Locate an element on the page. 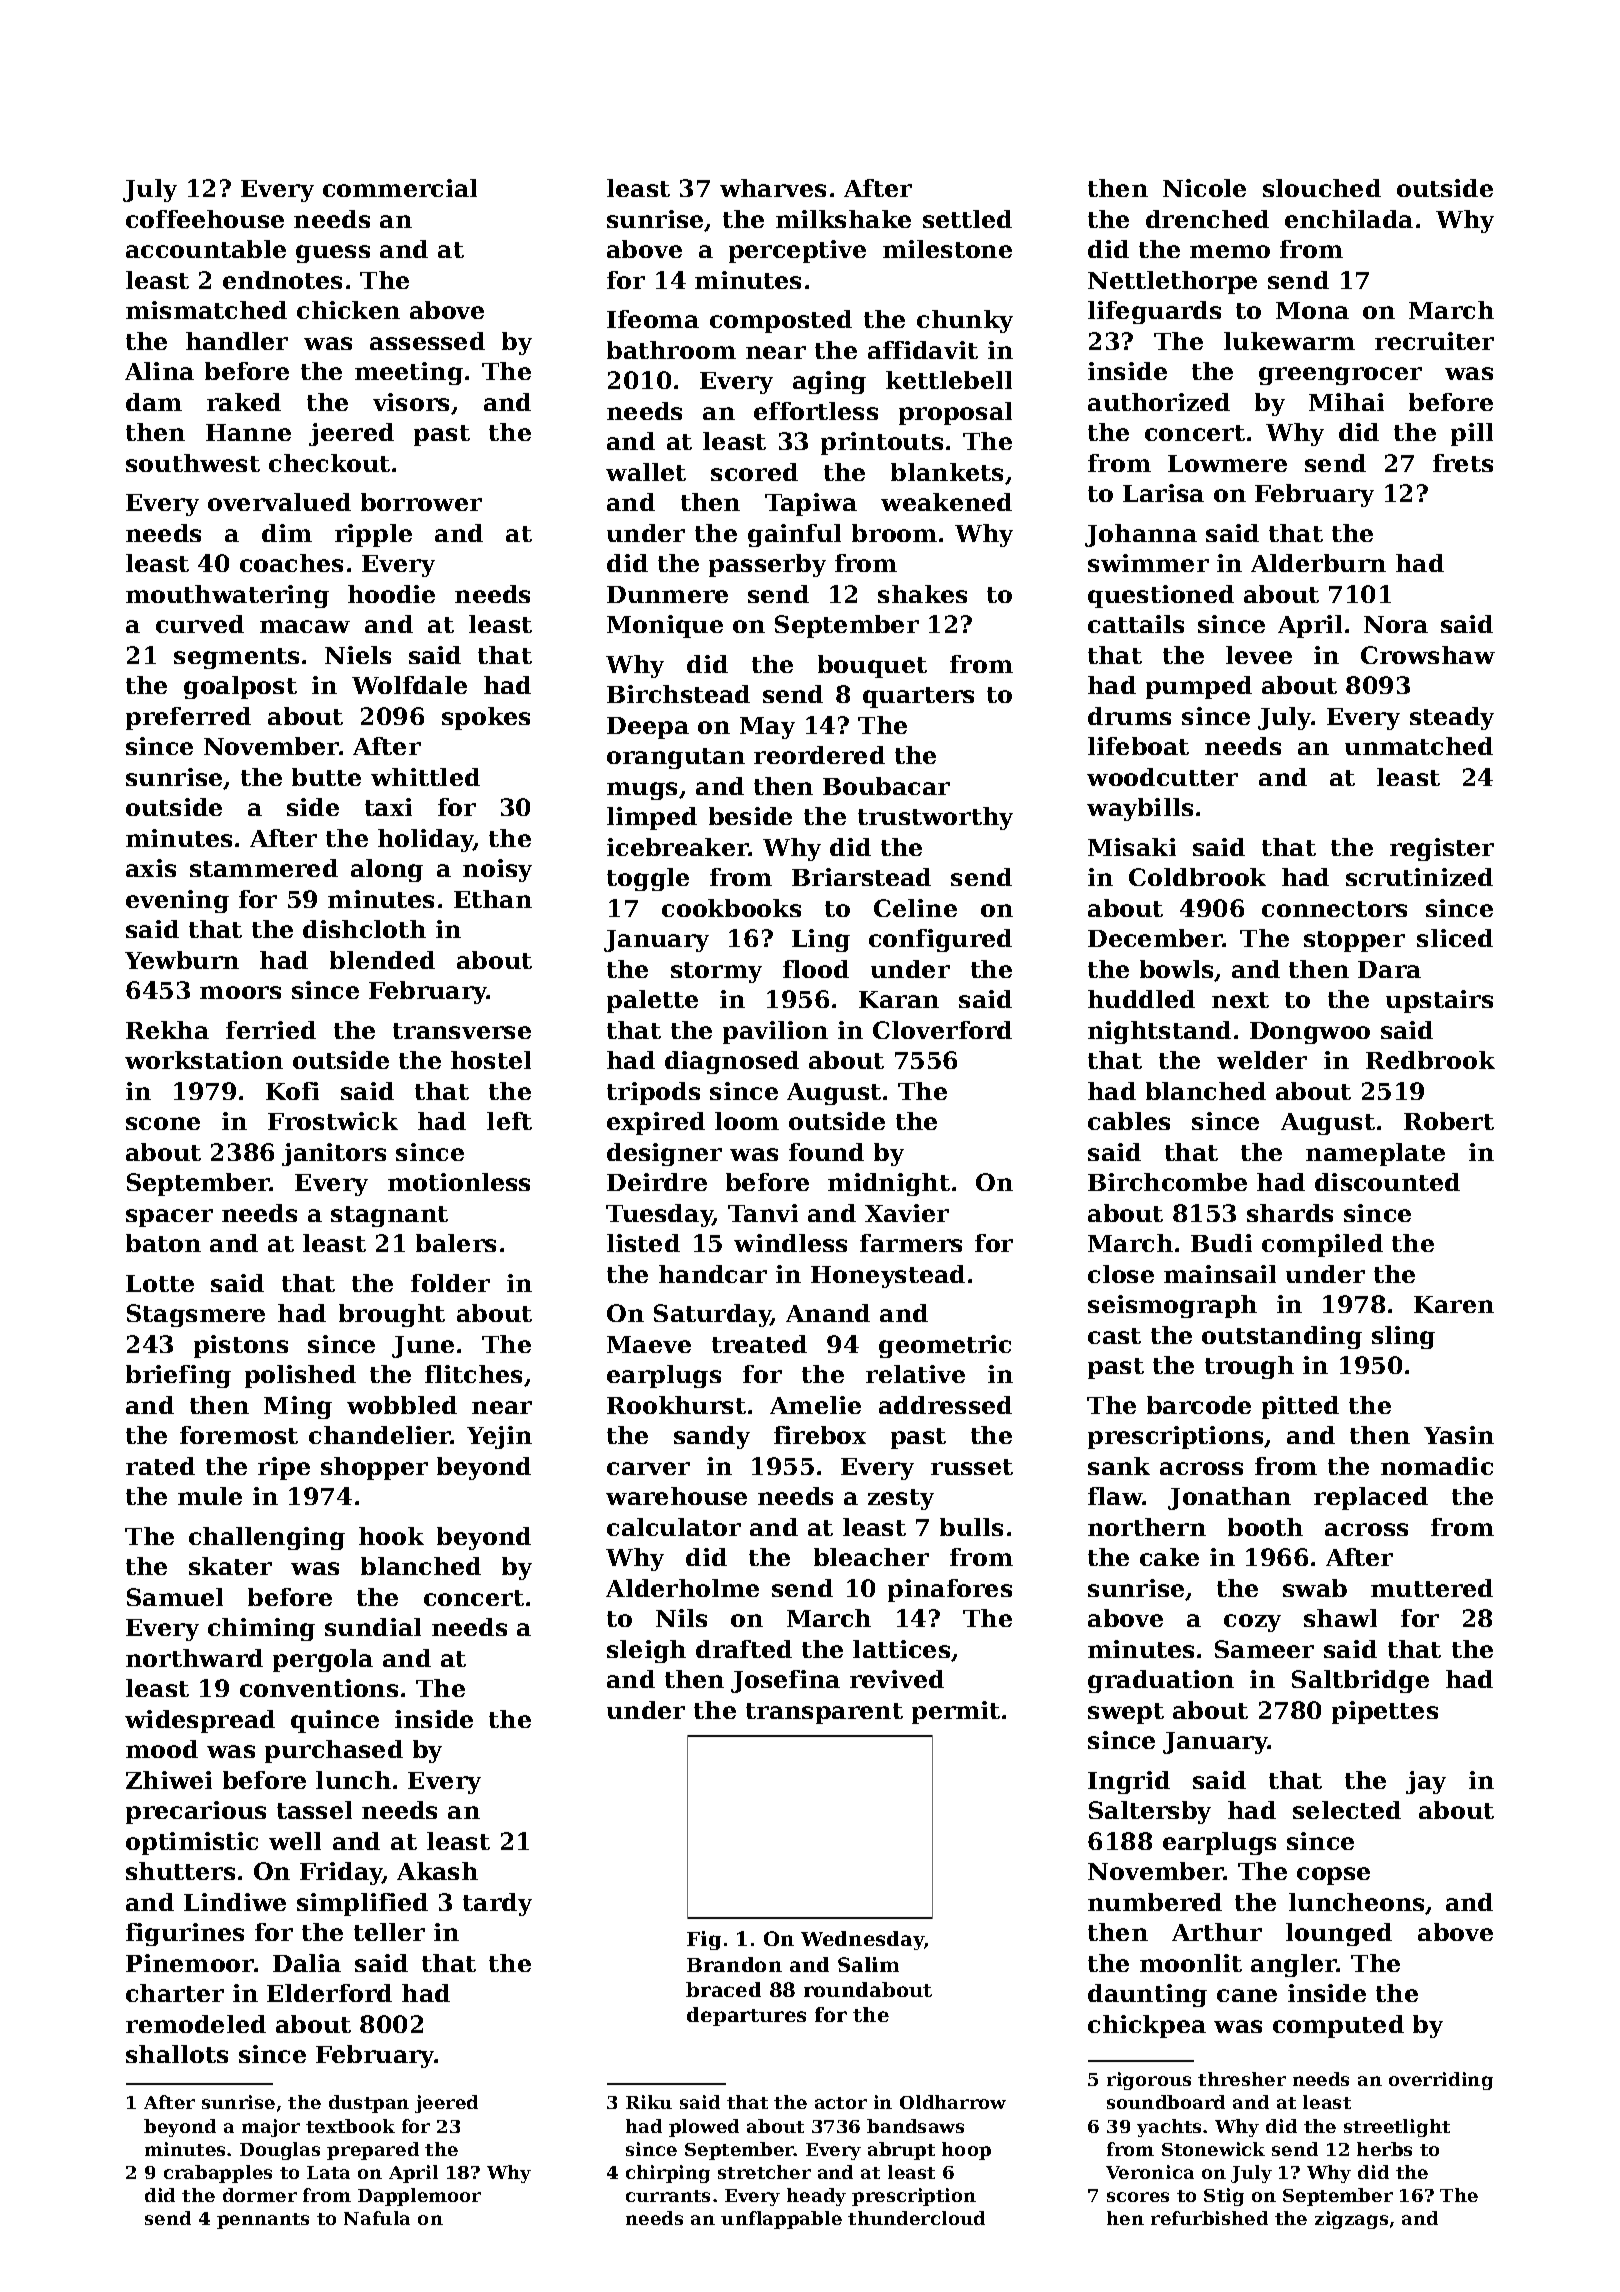  russet is located at coordinates (972, 1467).
